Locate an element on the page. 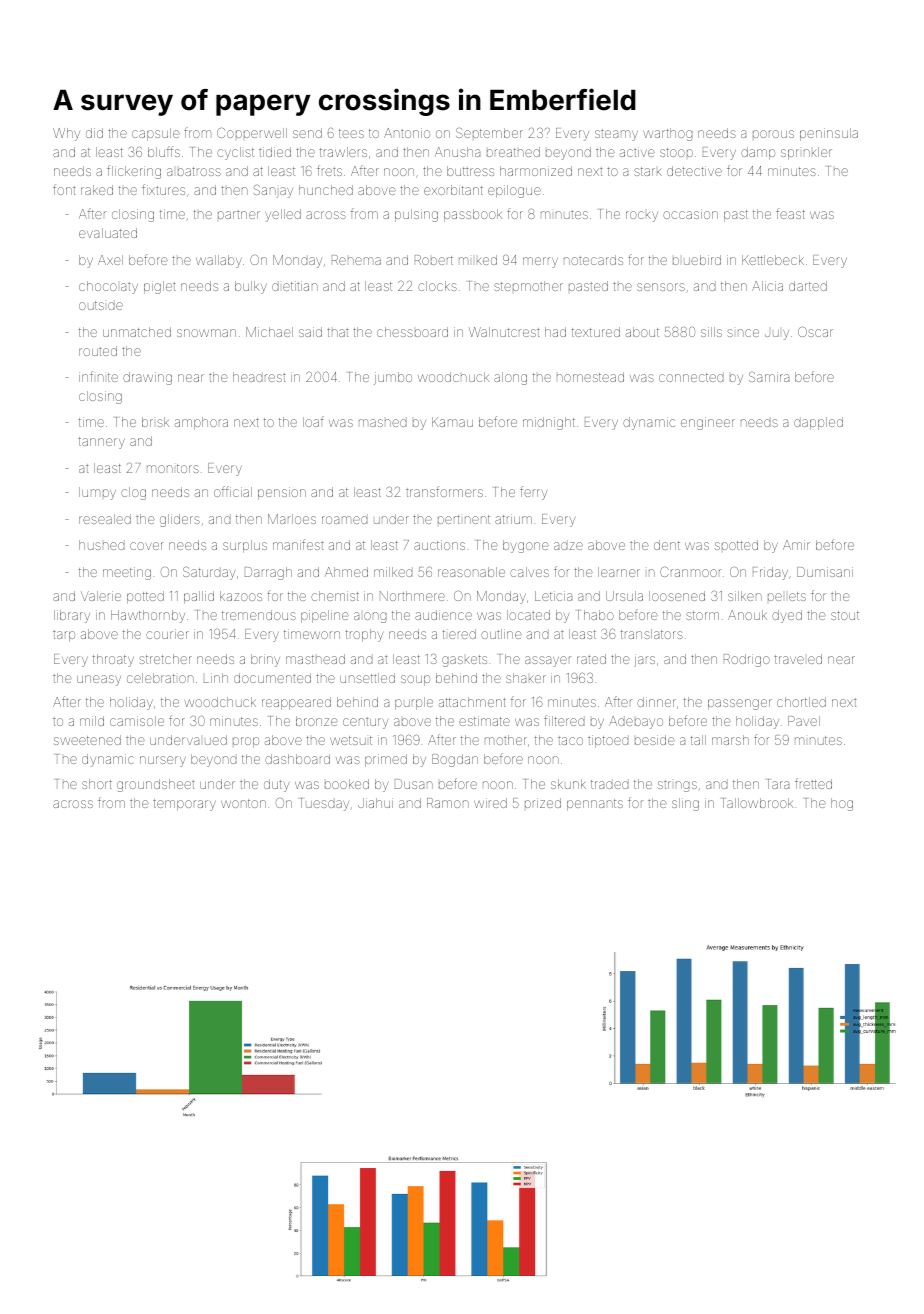 The image size is (924, 1314). sling is located at coordinates (685, 804).
